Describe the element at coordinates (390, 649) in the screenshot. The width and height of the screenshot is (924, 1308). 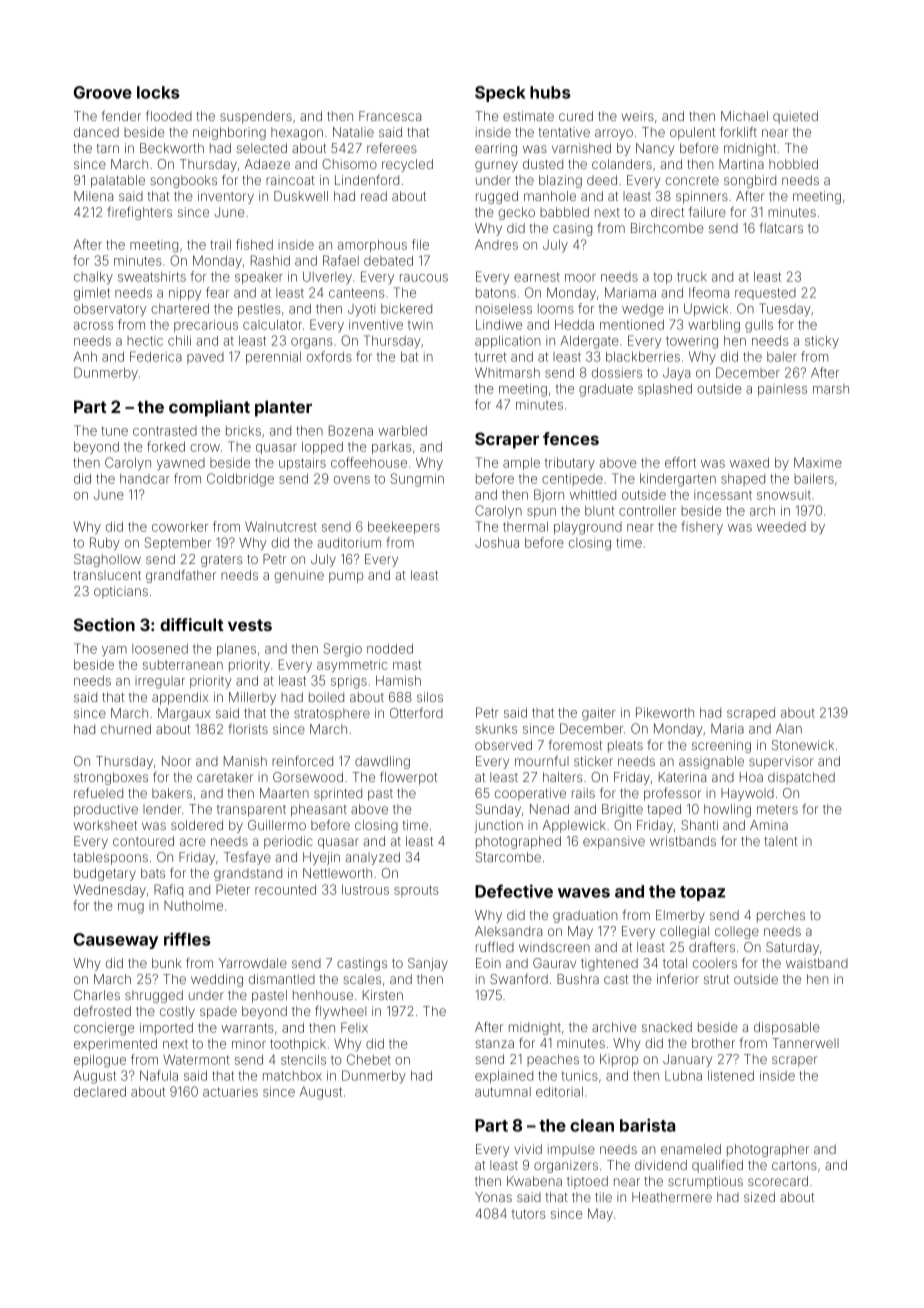
I see `nodded` at that location.
